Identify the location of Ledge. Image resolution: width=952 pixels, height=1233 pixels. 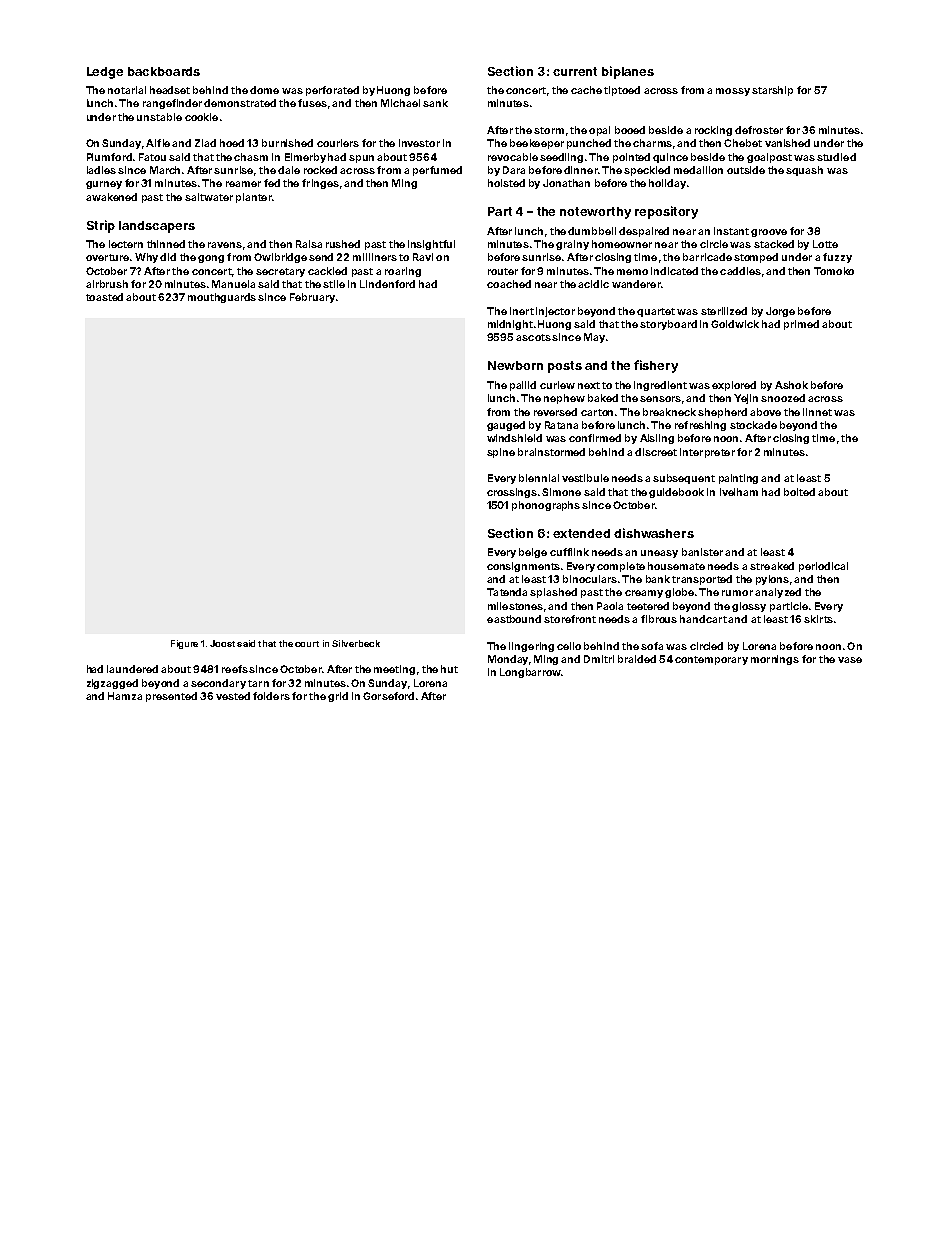
(105, 73).
